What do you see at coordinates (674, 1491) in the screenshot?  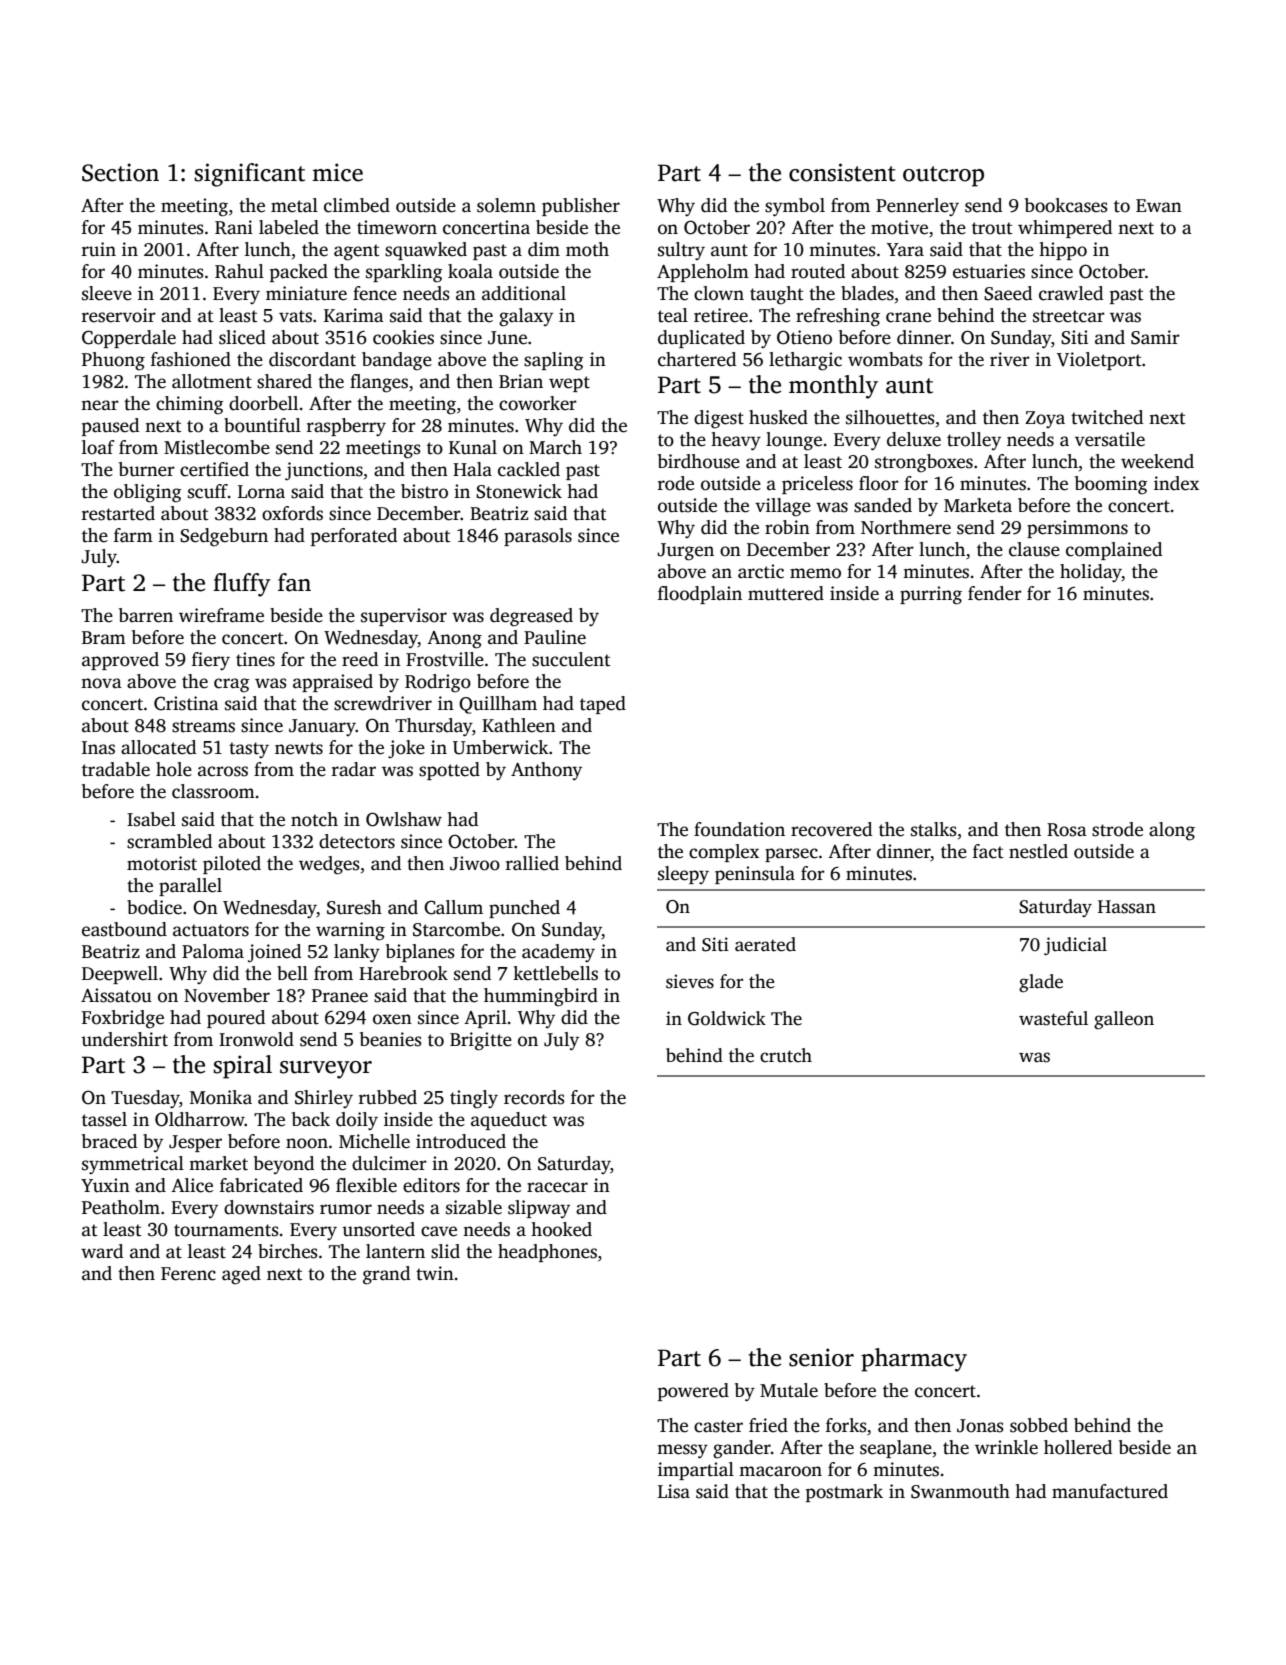 I see `Lisa` at bounding box center [674, 1491].
